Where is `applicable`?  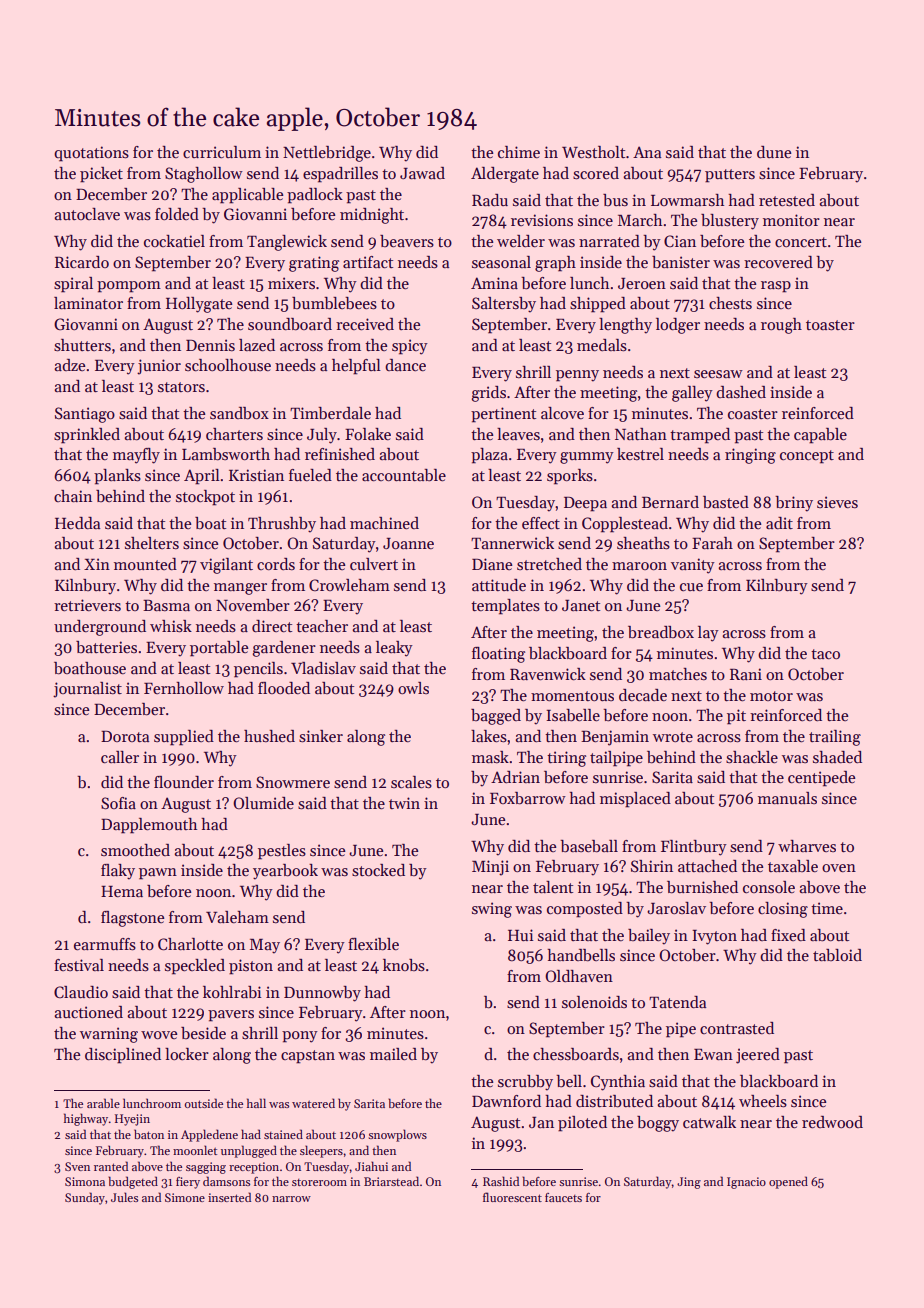
applicable is located at coordinates (248, 196).
